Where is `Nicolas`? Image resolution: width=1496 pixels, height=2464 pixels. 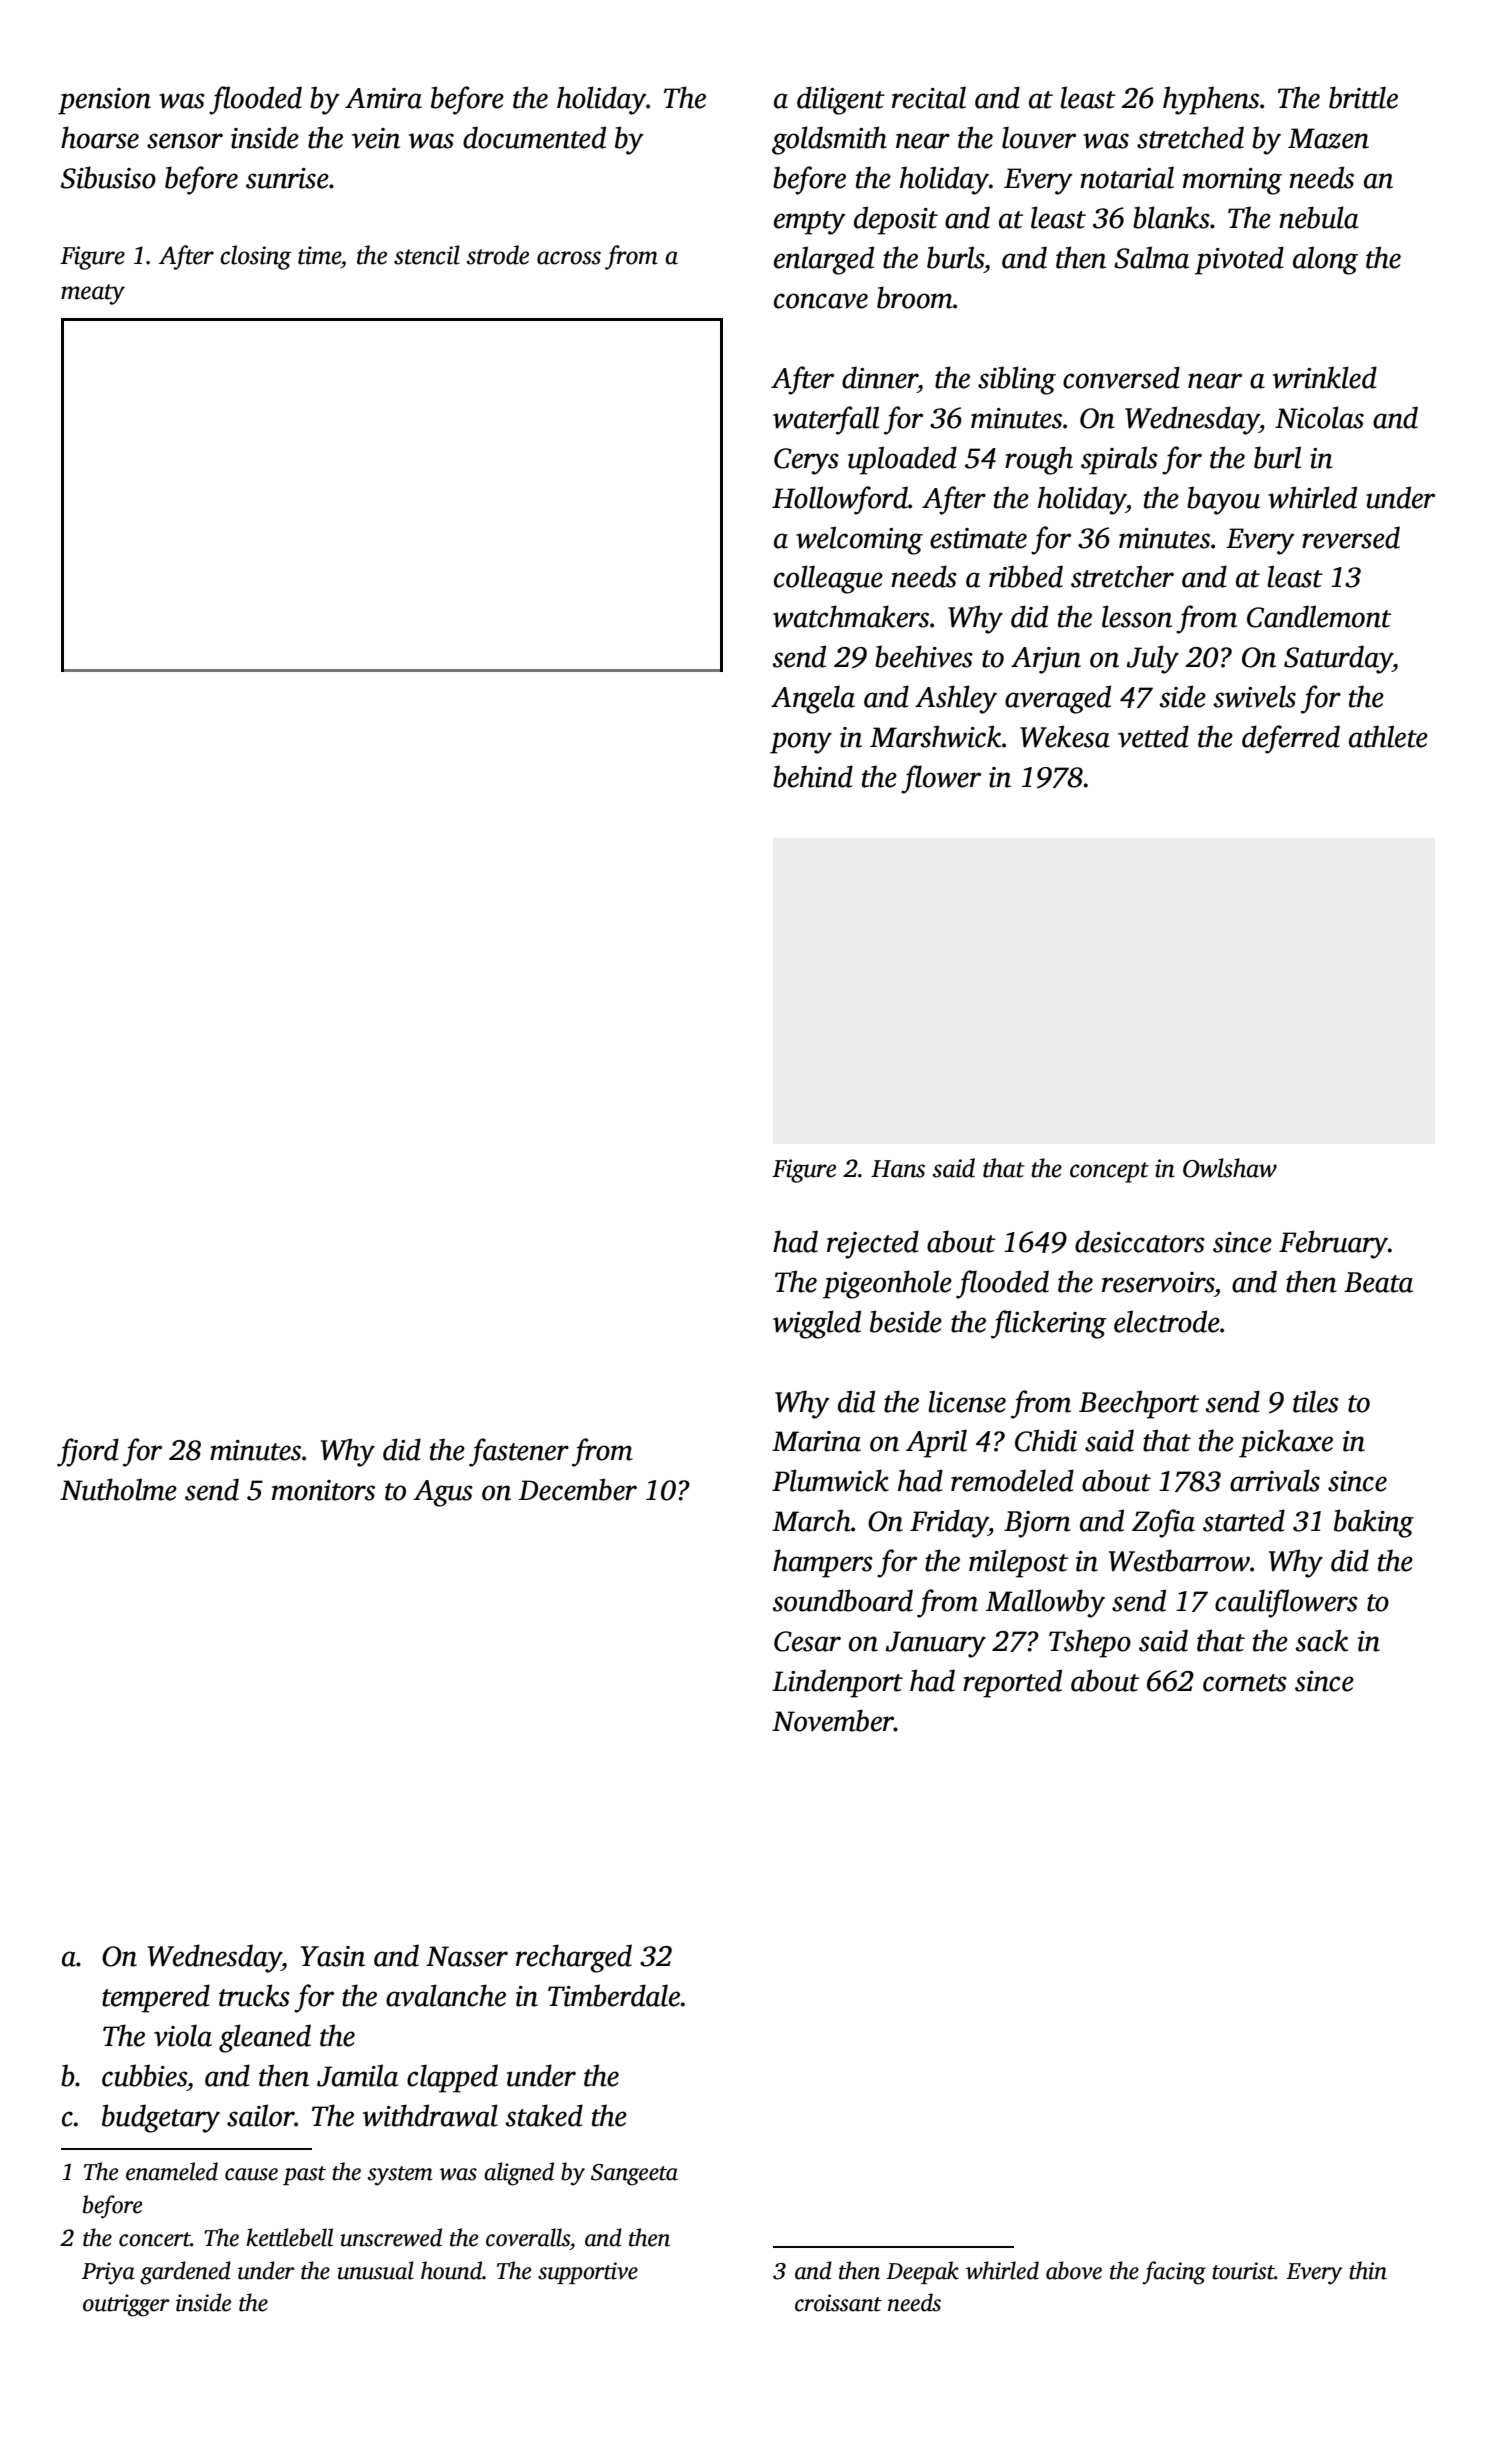
Nicolas is located at coordinates (1319, 417).
